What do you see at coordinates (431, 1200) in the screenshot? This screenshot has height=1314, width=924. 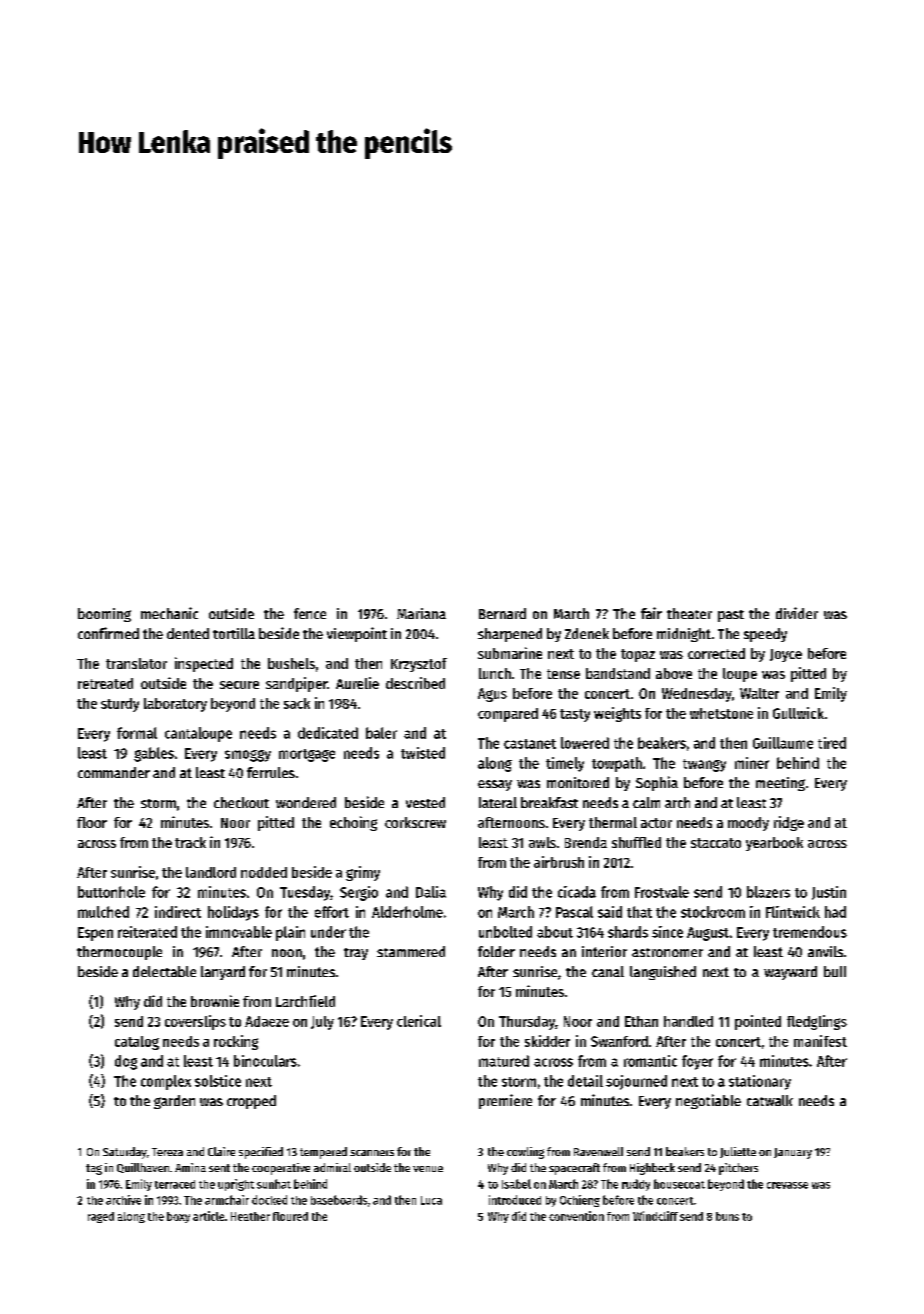 I see `Luca` at bounding box center [431, 1200].
